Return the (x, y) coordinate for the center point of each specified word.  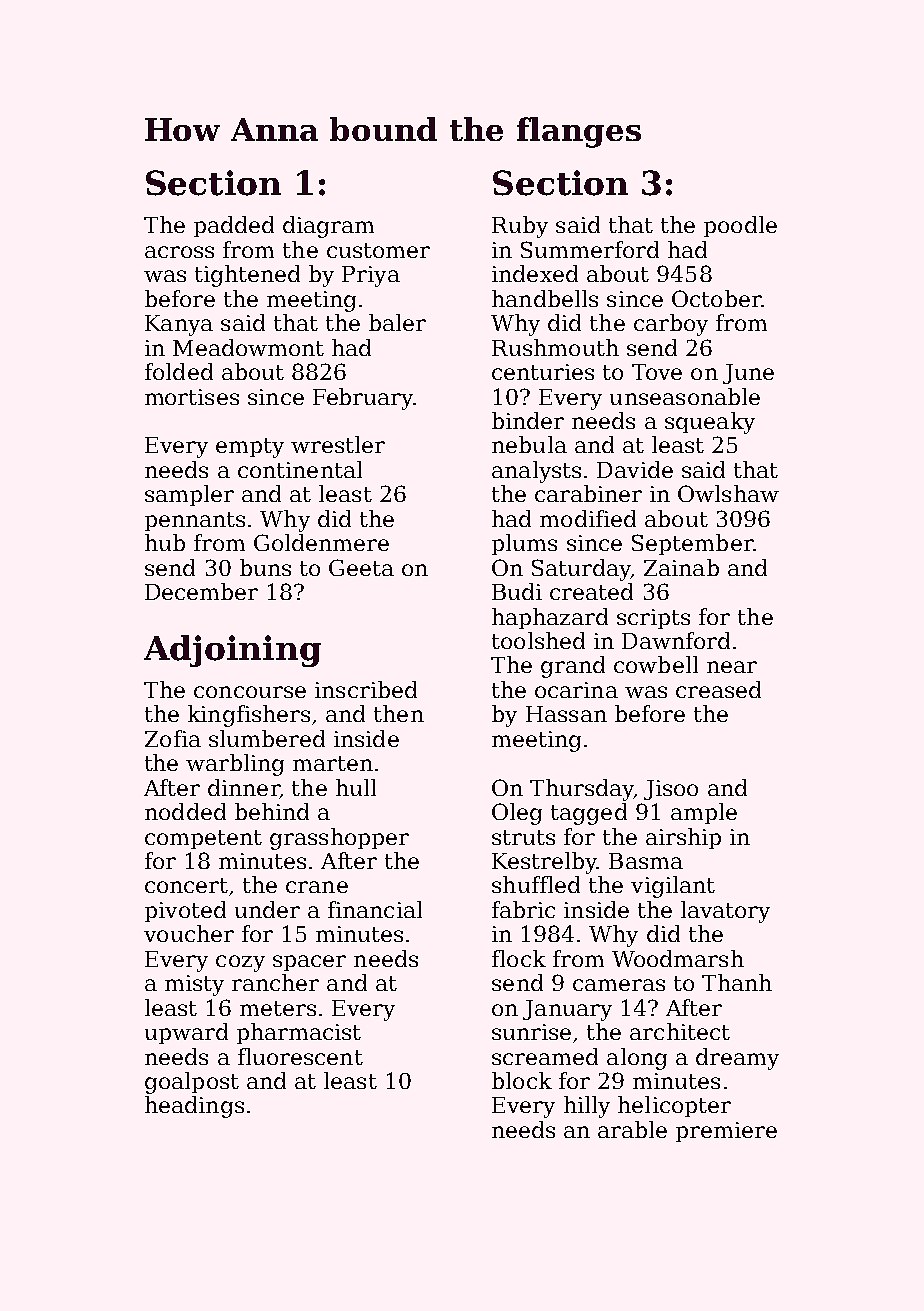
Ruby (520, 227)
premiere (726, 1132)
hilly (587, 1107)
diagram (328, 227)
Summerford (590, 249)
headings (194, 1107)
